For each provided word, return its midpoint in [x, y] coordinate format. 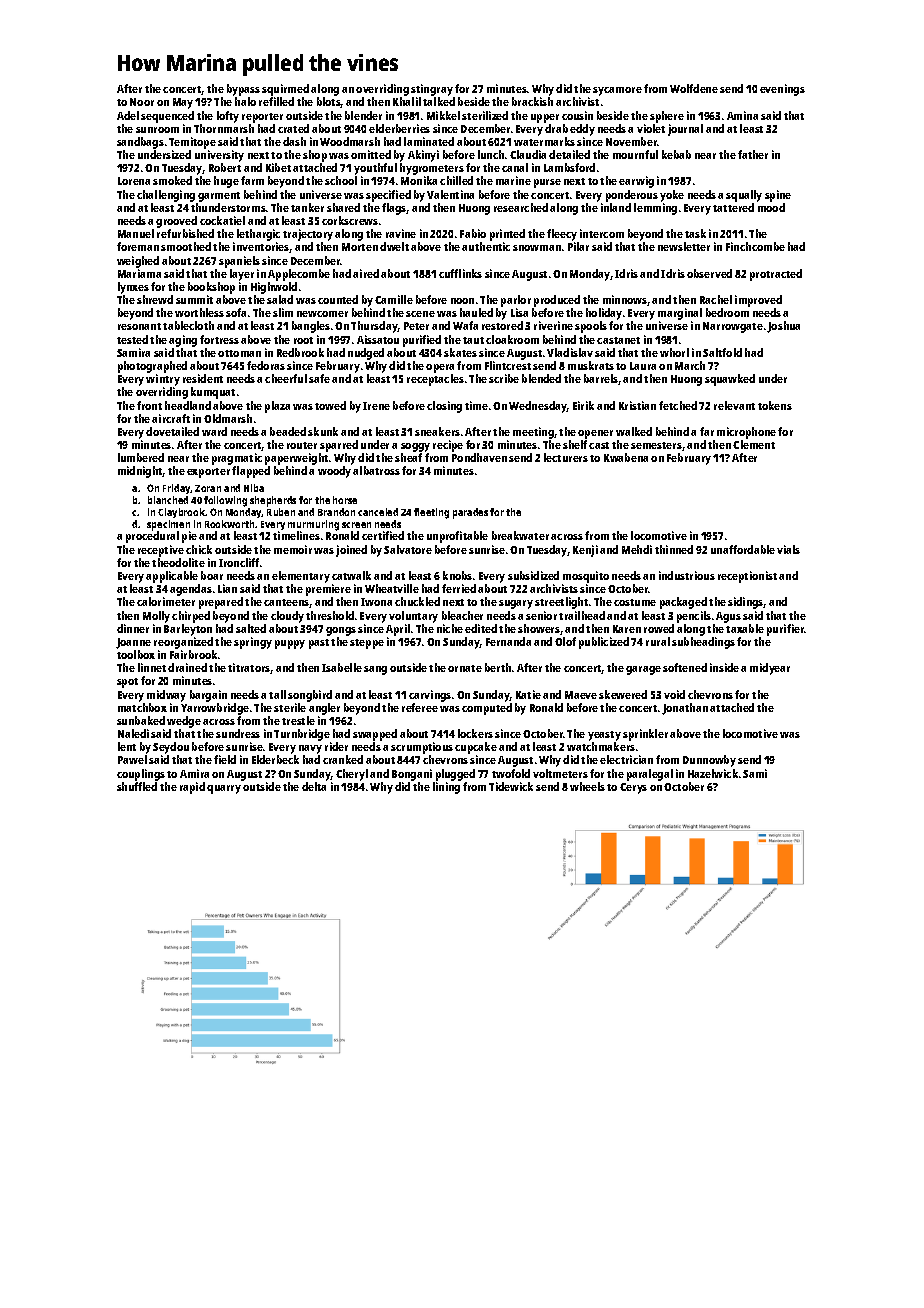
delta [314, 786]
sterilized [485, 115]
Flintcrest [508, 365]
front [149, 405]
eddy [582, 130]
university [219, 156]
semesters [656, 445]
